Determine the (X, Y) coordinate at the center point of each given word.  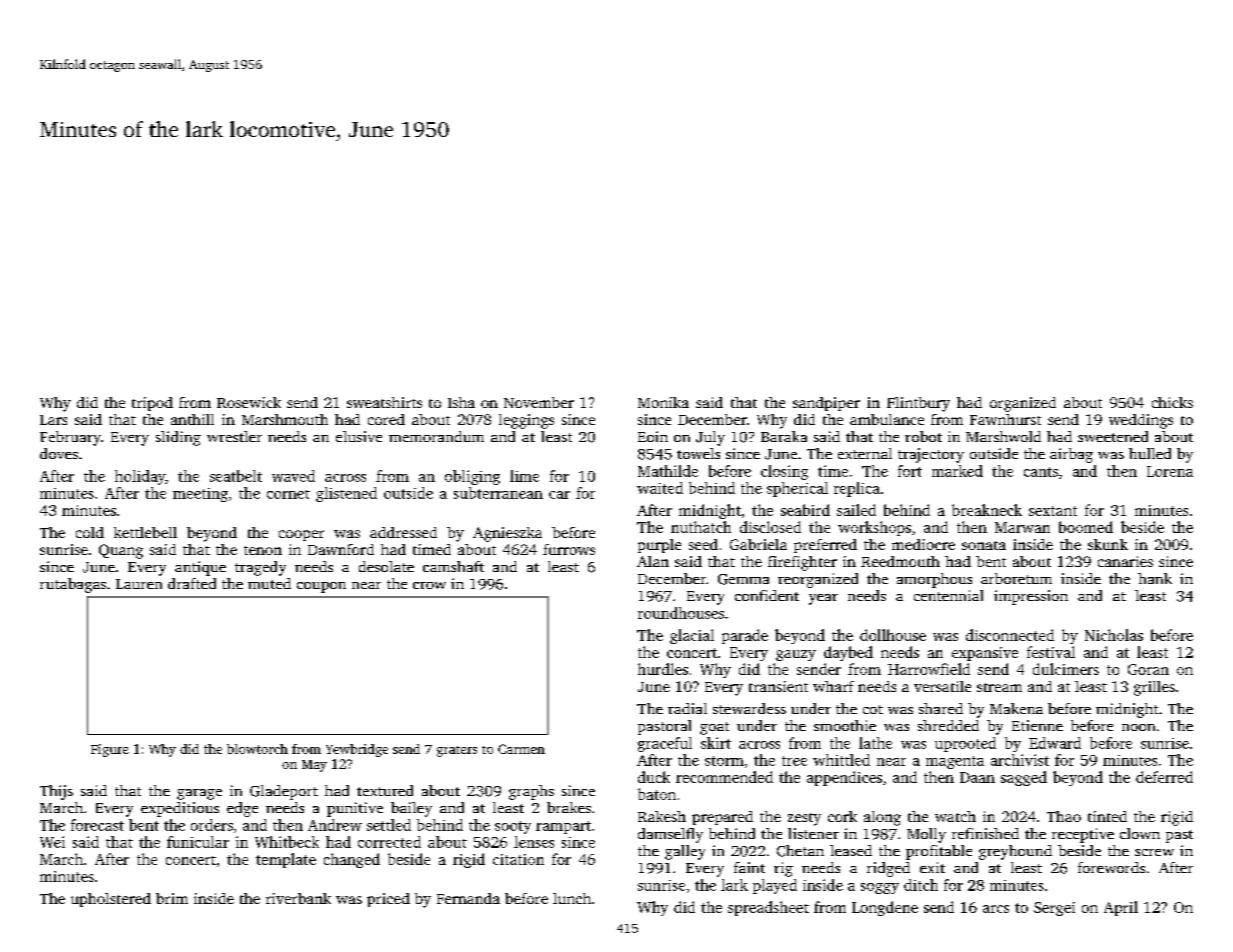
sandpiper (826, 404)
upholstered (111, 900)
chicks (1172, 402)
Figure (110, 750)
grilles (1154, 688)
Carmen (521, 749)
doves (59, 453)
